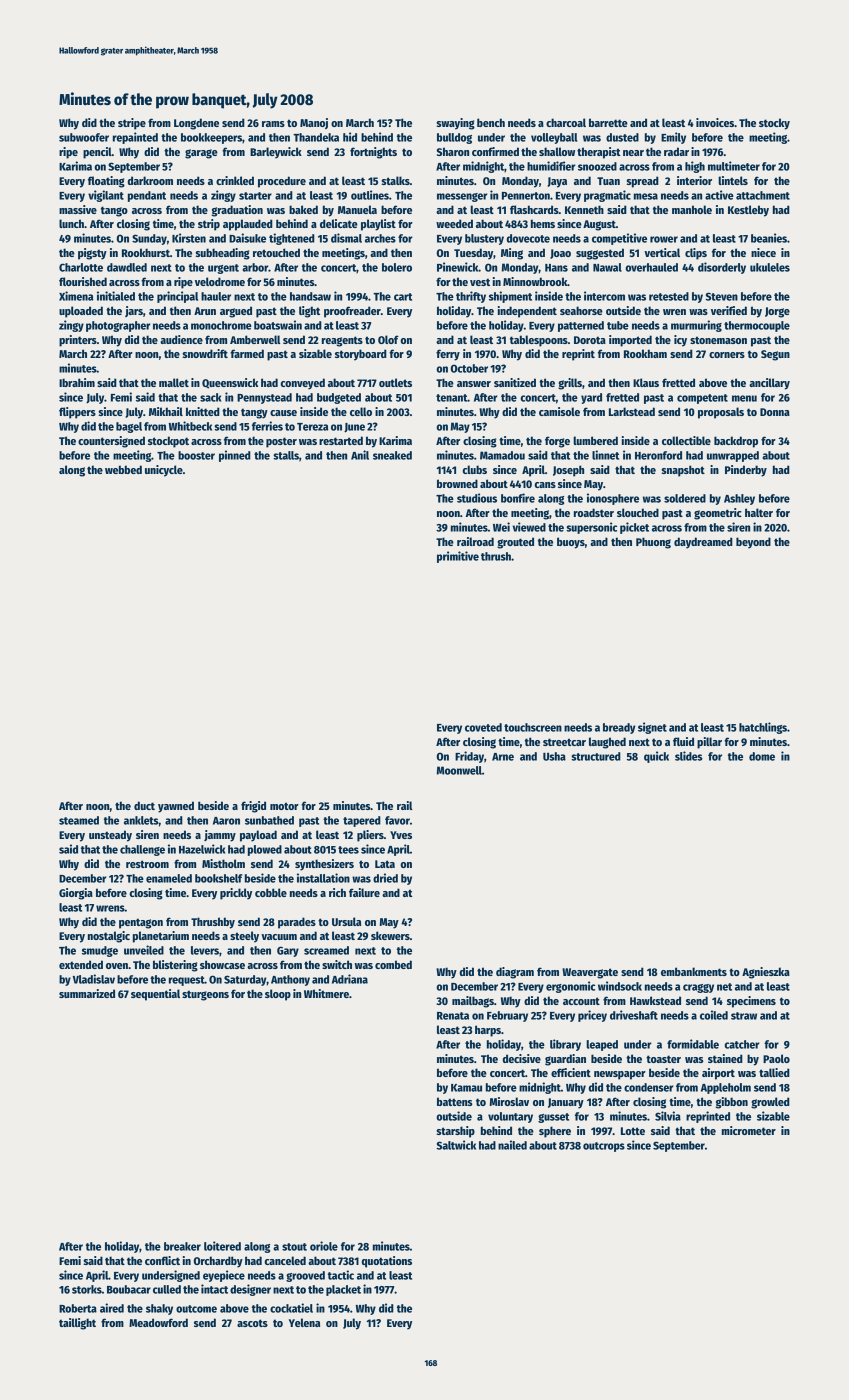  Describe the element at coordinates (620, 986) in the image. I see `windsock` at that location.
